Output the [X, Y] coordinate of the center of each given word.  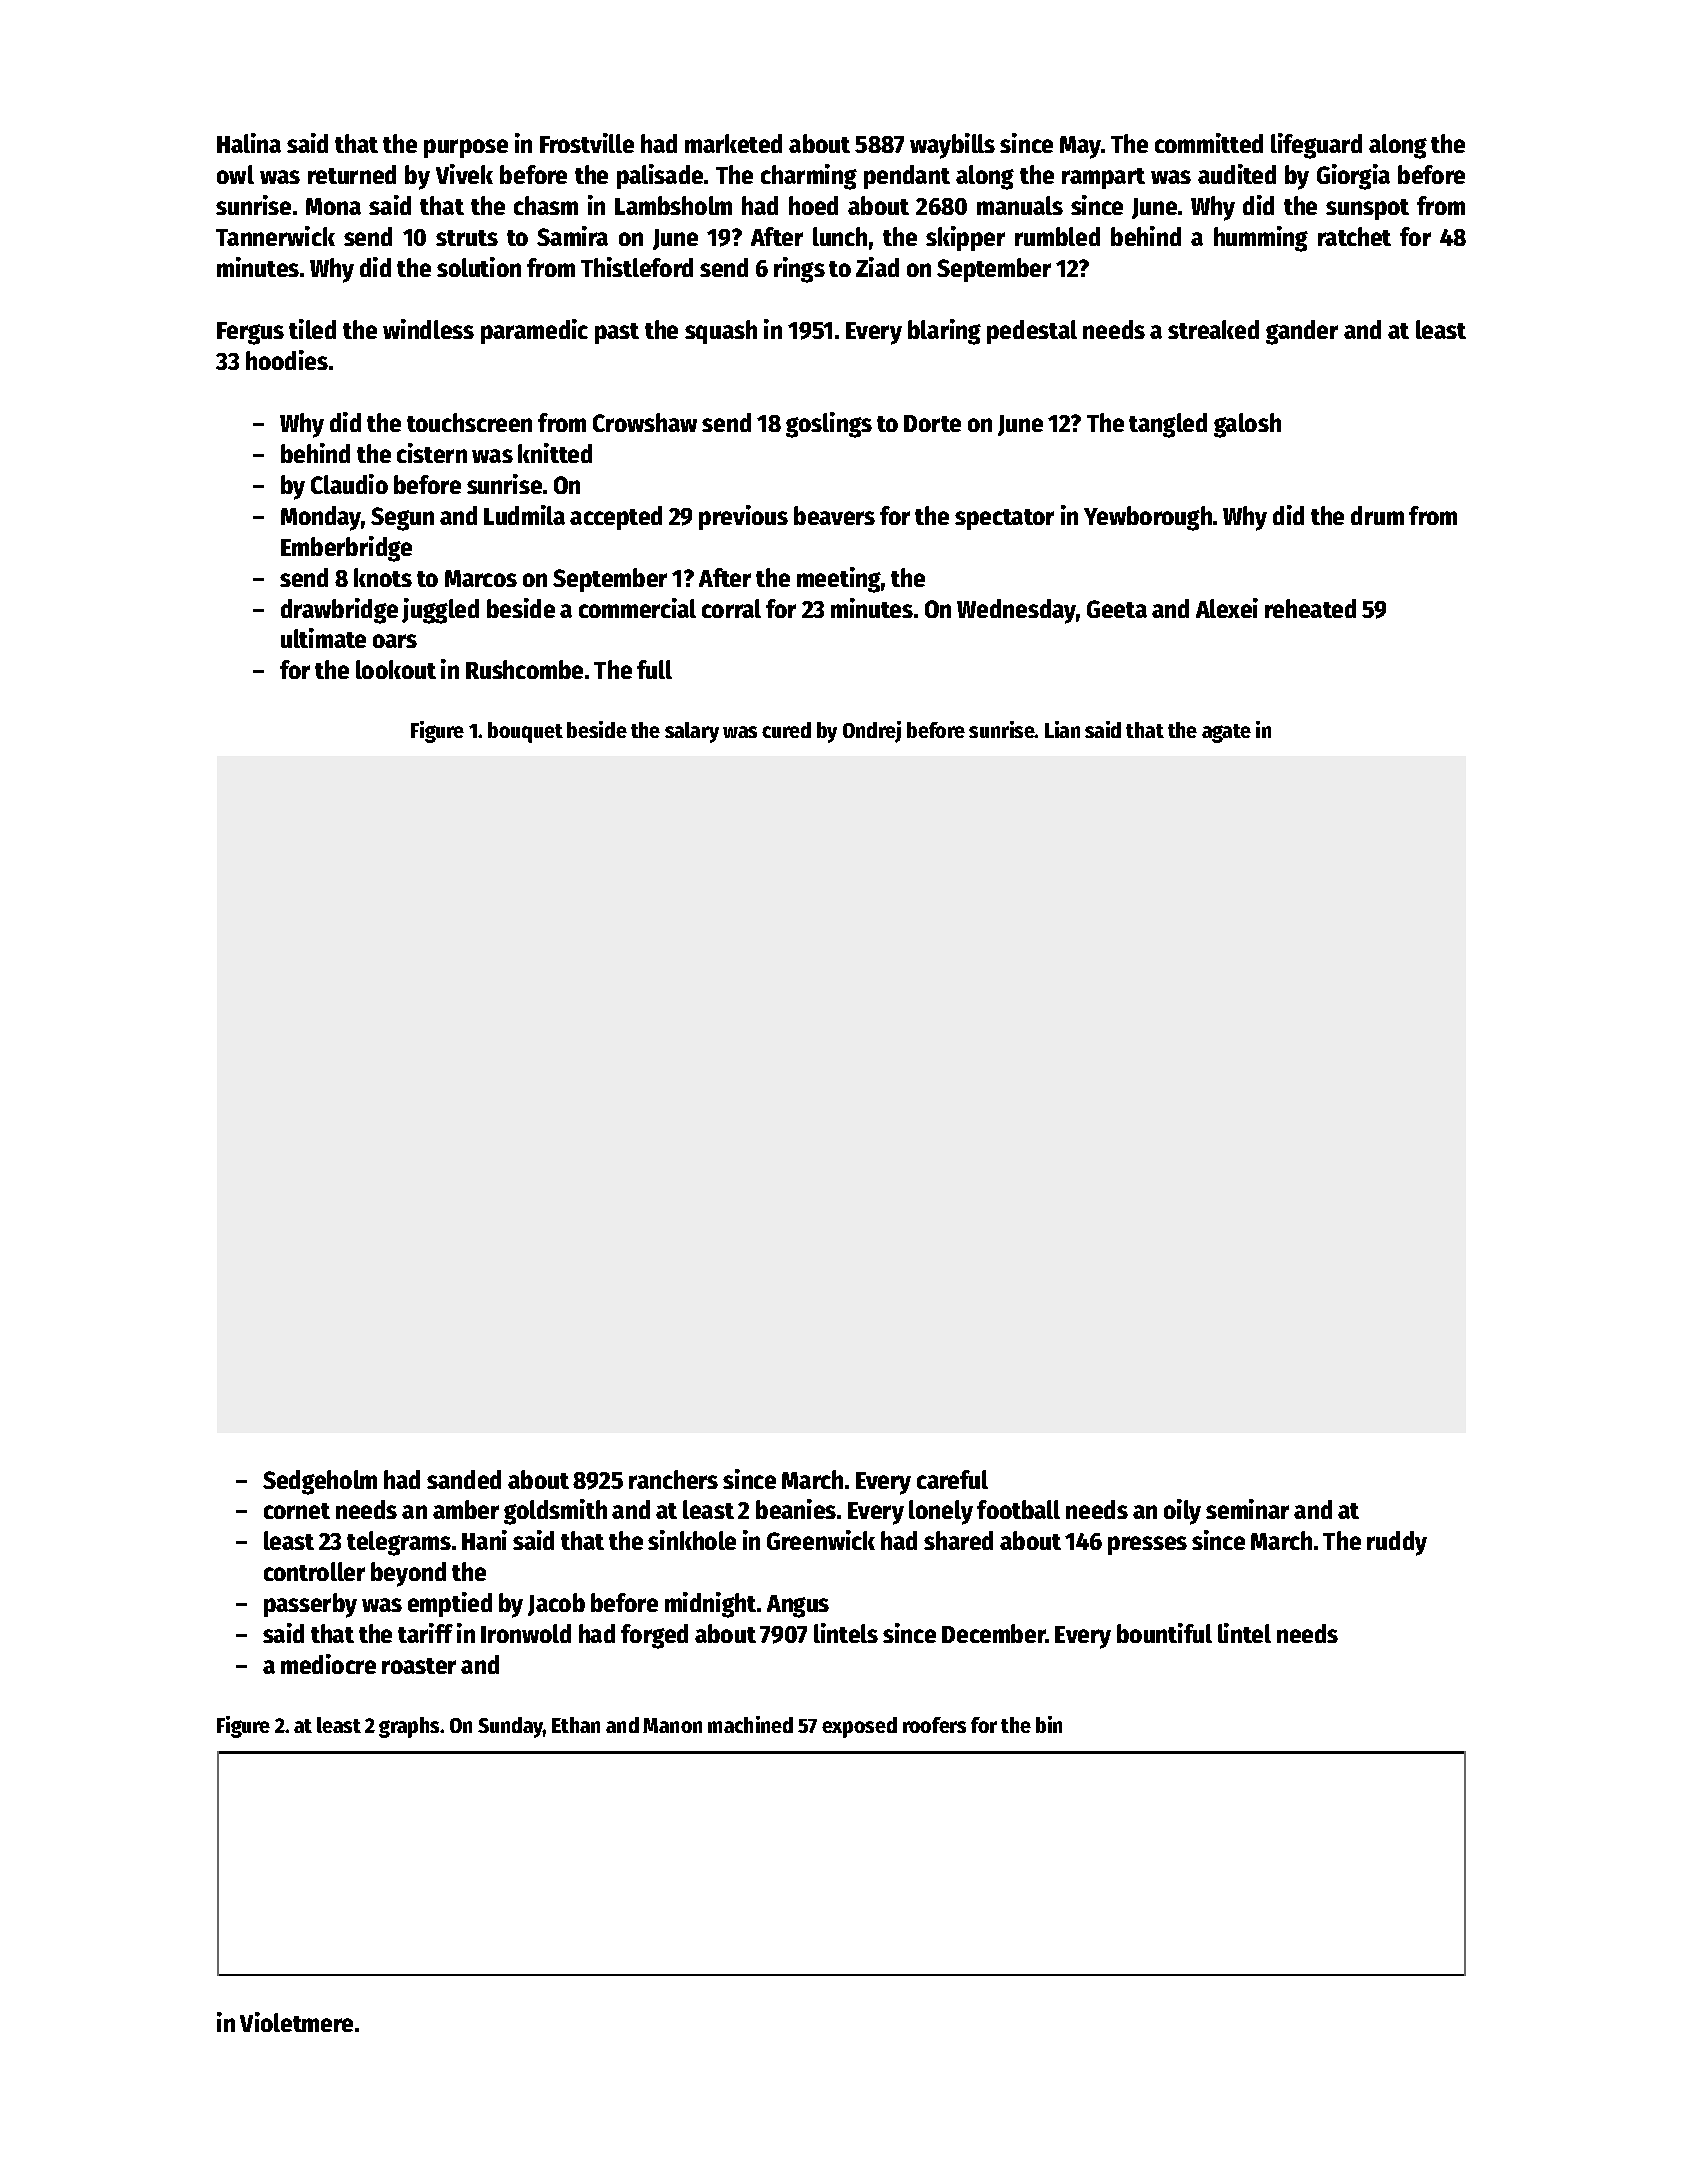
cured [786, 730]
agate [1226, 733]
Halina [249, 143]
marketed [733, 143]
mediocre [328, 1664]
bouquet [525, 732]
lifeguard [1316, 146]
